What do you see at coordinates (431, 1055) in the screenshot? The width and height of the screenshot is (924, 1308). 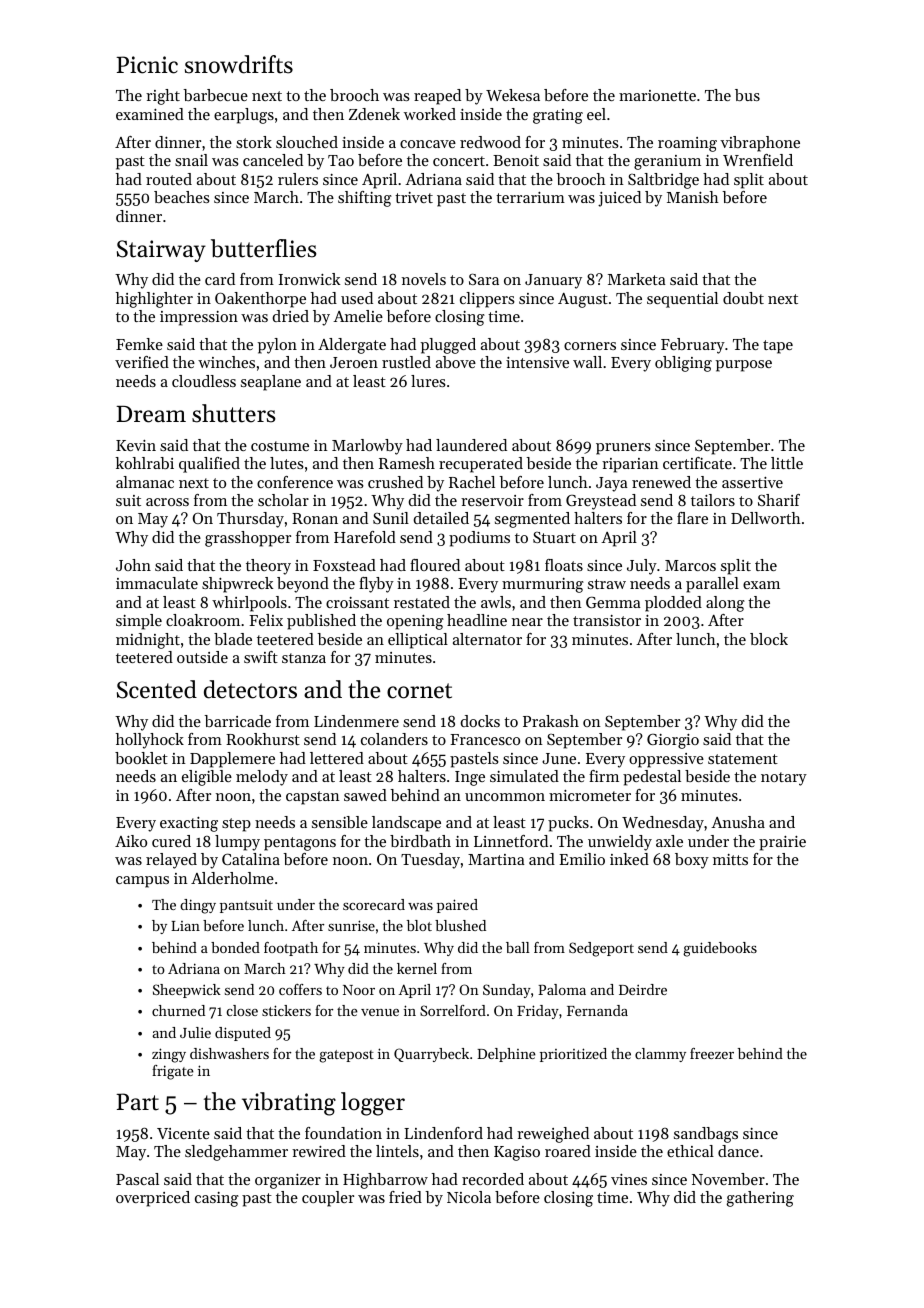 I see `Quarrybeck` at bounding box center [431, 1055].
